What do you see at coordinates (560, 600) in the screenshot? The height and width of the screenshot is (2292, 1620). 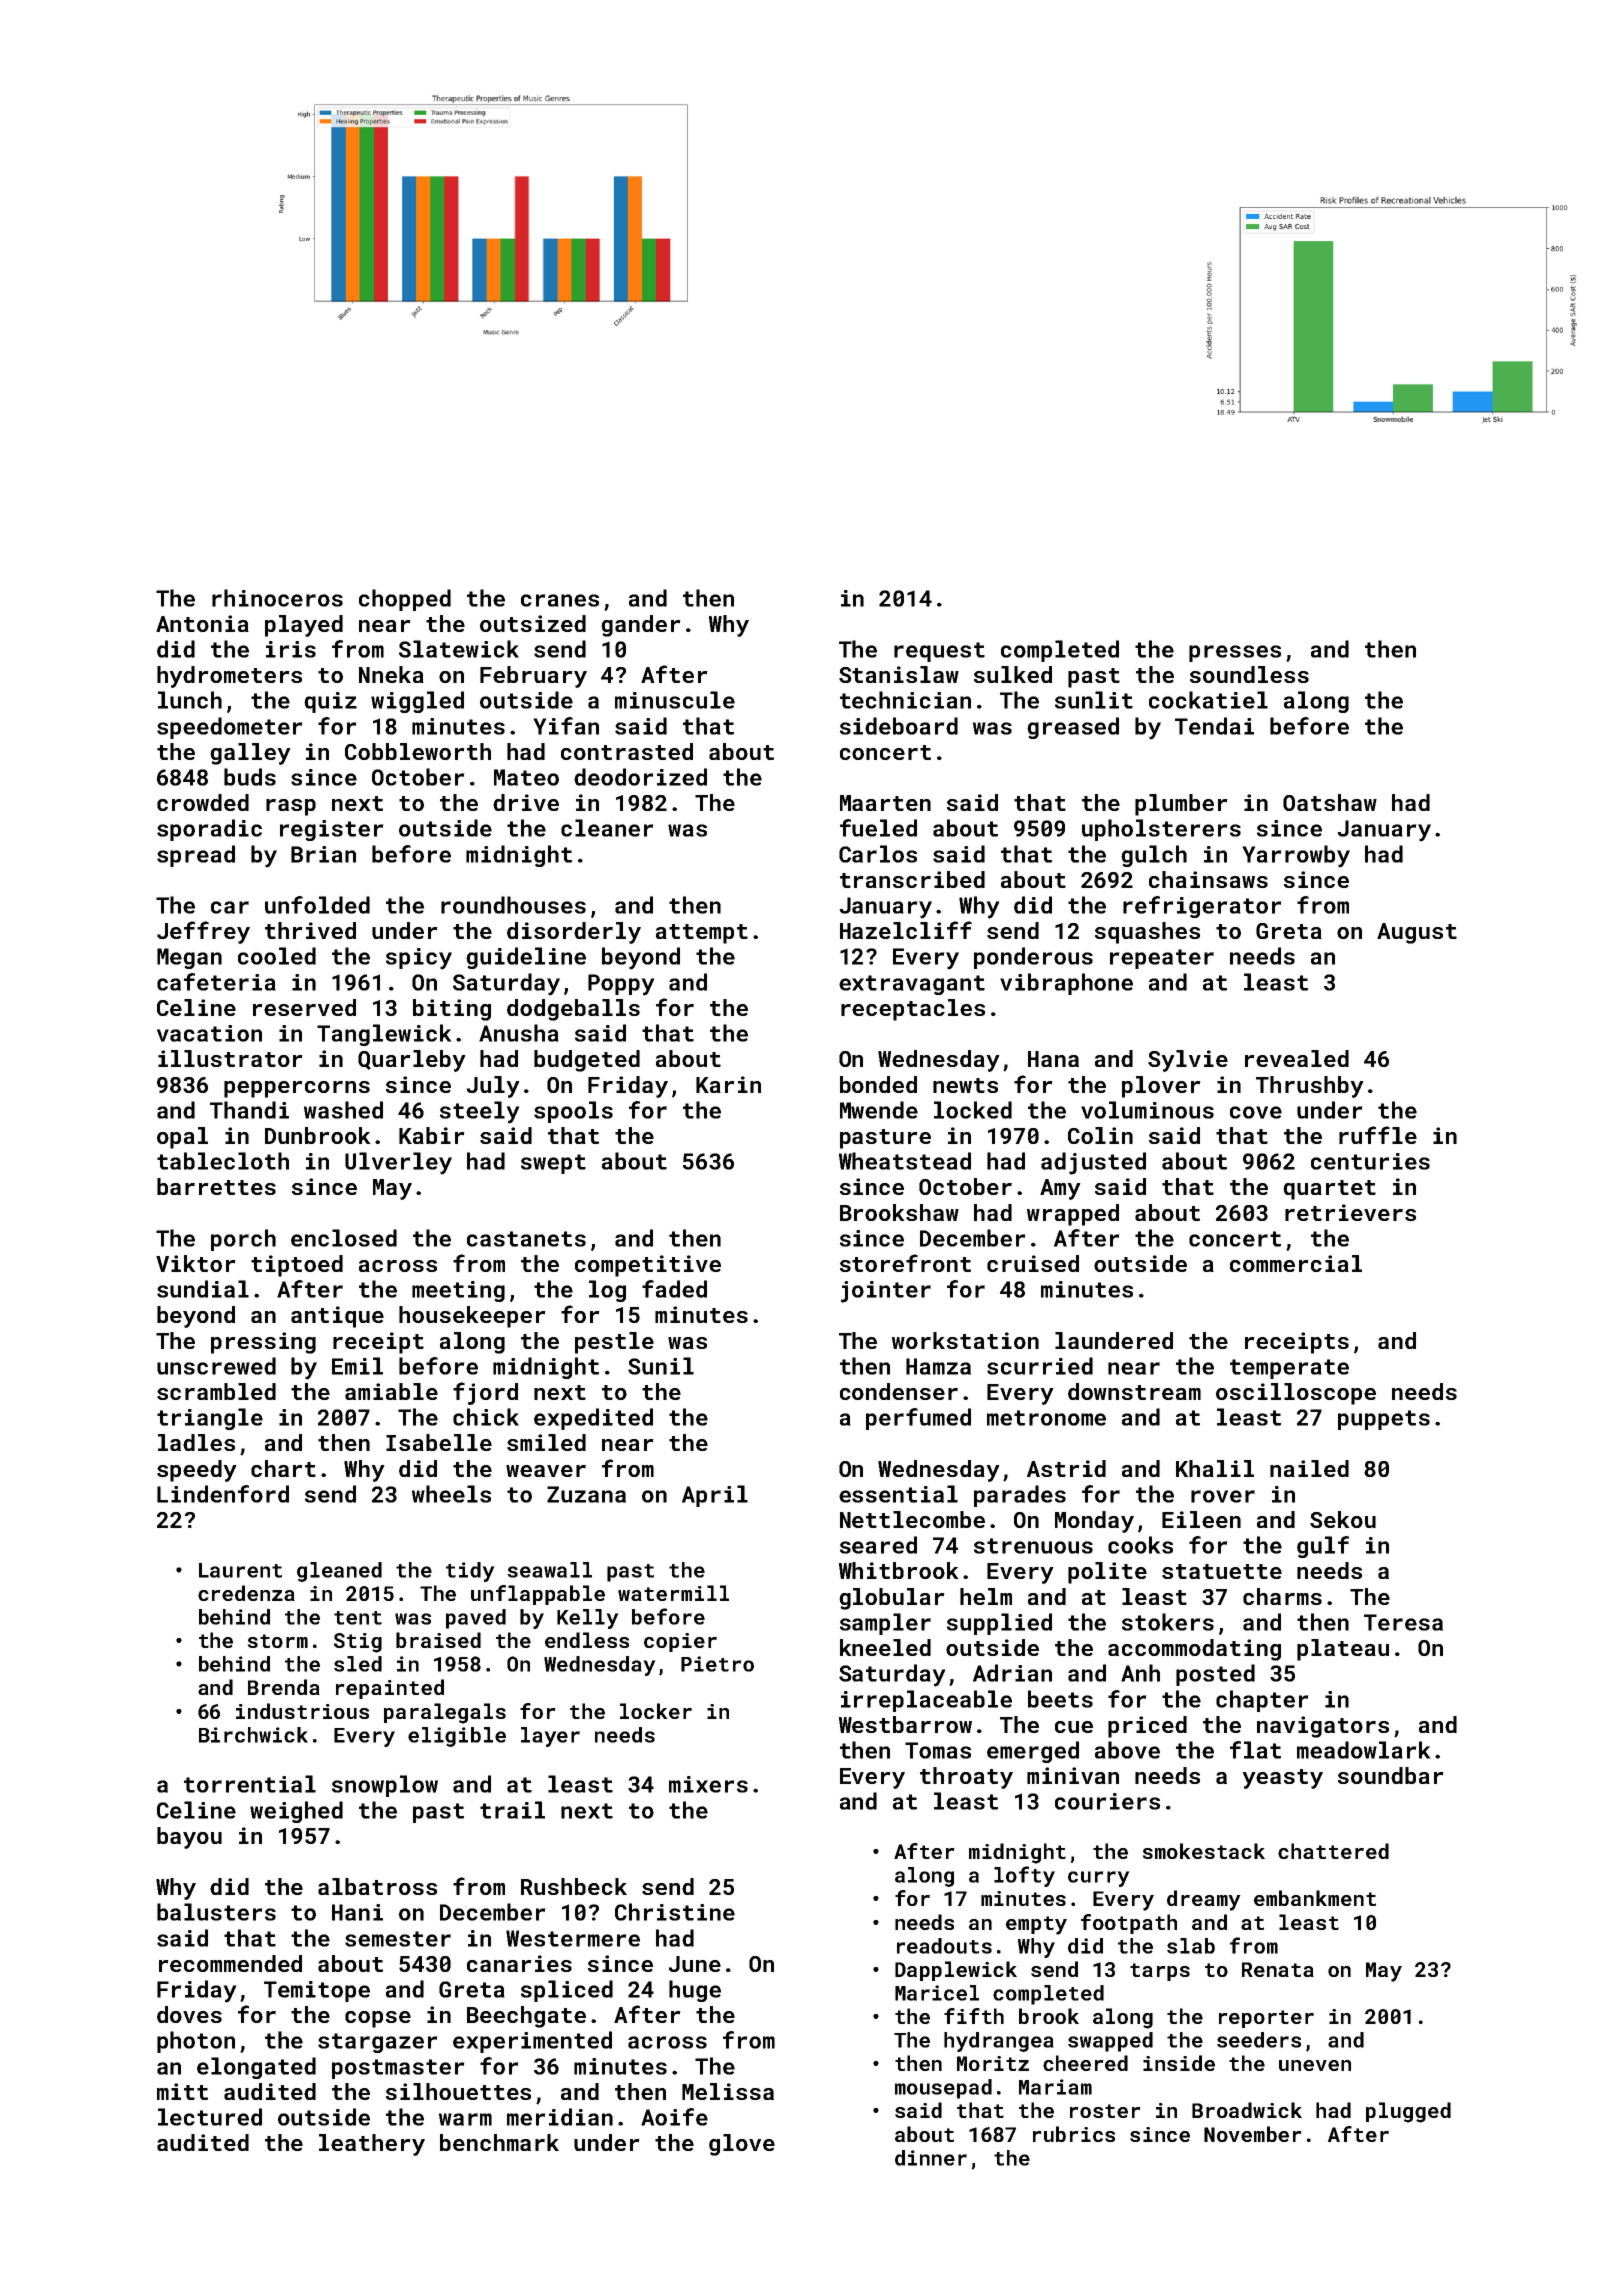 I see `cranes` at bounding box center [560, 600].
